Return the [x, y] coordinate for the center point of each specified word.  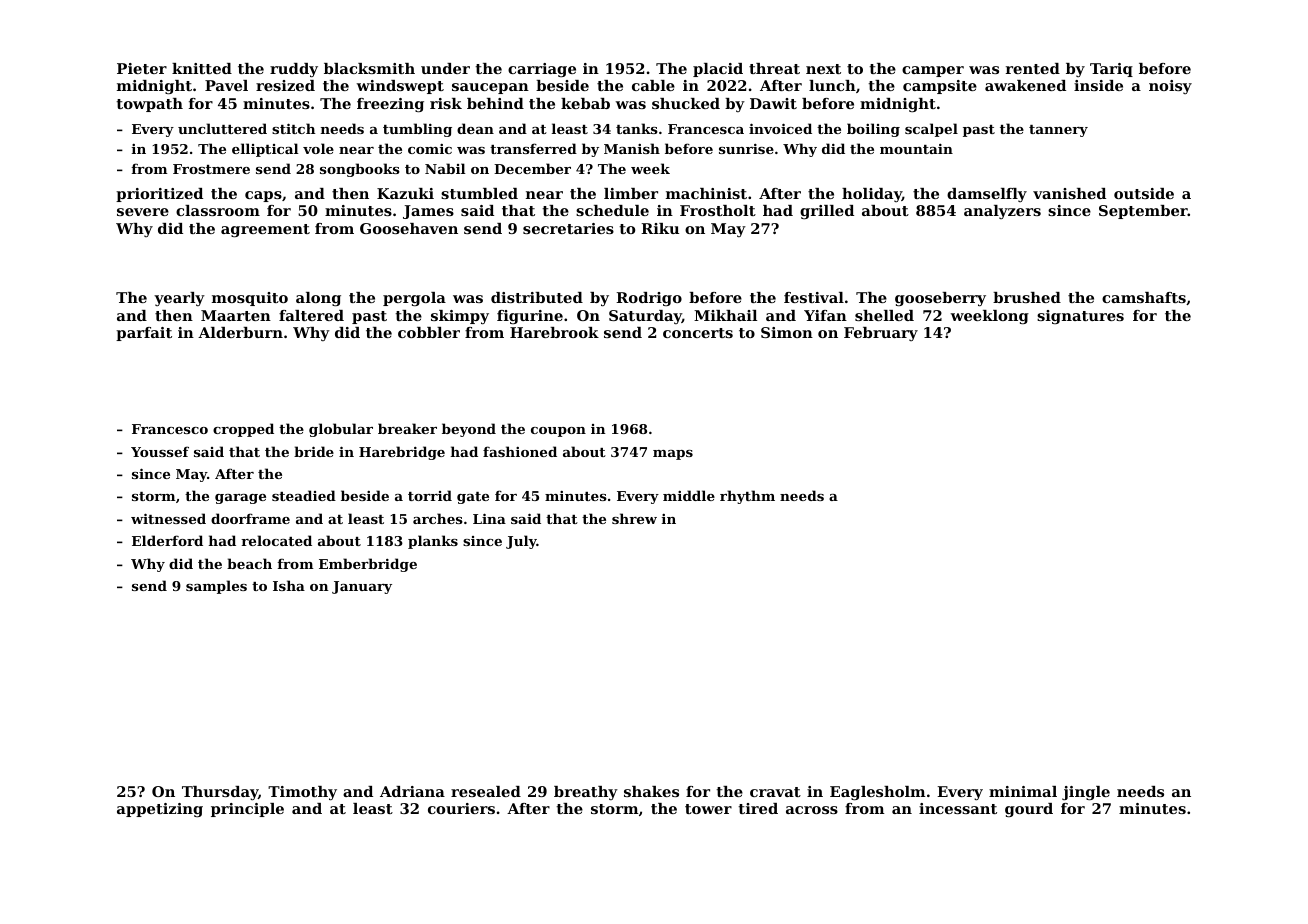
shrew [634, 518]
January [362, 587]
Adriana [412, 791]
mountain [916, 149]
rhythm [747, 497]
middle [689, 495]
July [521, 542]
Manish [632, 148]
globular [341, 430]
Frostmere [211, 169]
